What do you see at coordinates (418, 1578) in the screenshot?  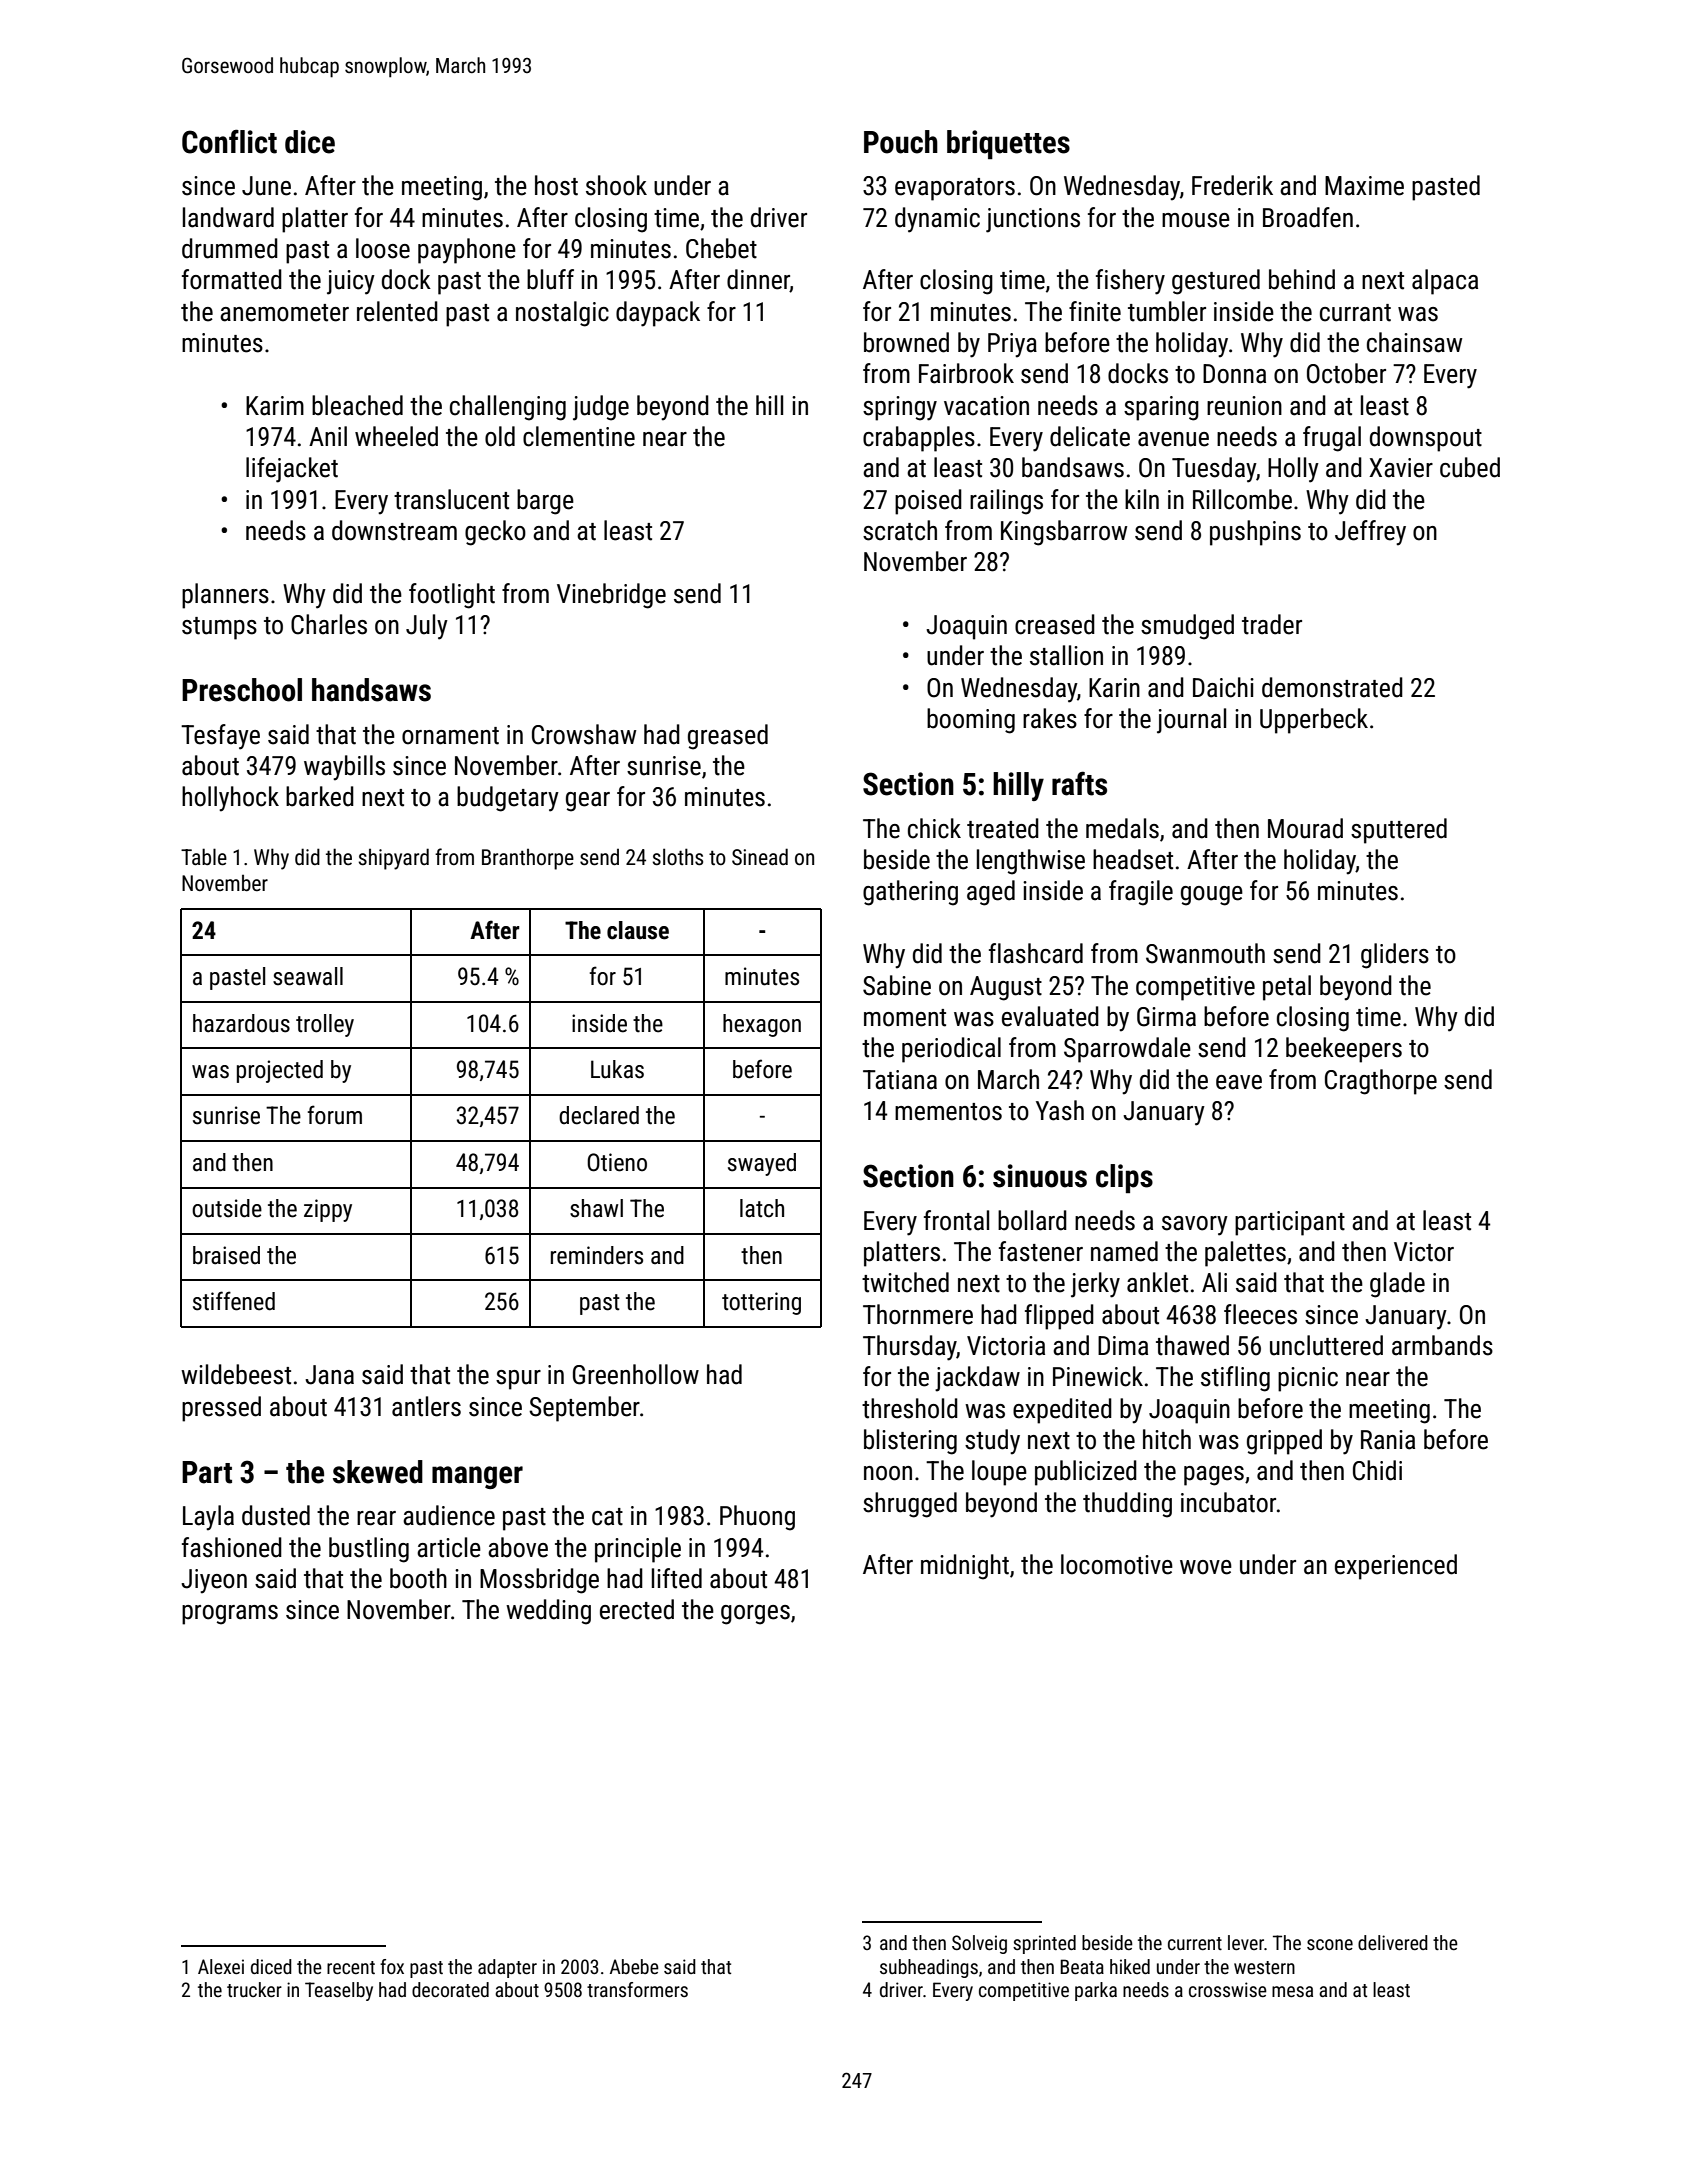 I see `booth` at bounding box center [418, 1578].
